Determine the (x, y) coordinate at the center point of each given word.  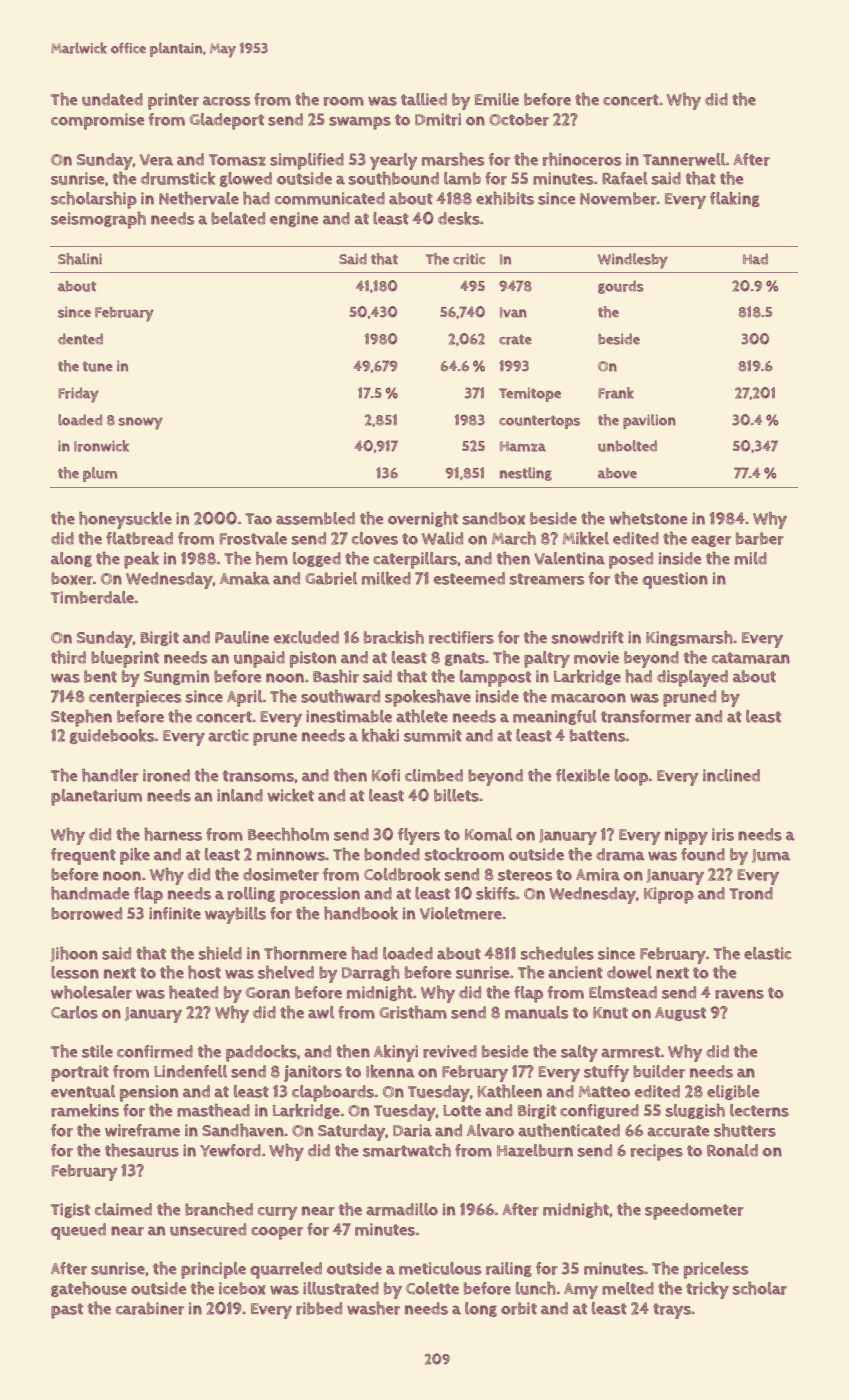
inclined (731, 775)
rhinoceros (582, 159)
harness (173, 834)
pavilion (649, 421)
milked (386, 578)
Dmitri (438, 119)
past (67, 1311)
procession (320, 895)
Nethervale (199, 198)
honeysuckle (125, 520)
